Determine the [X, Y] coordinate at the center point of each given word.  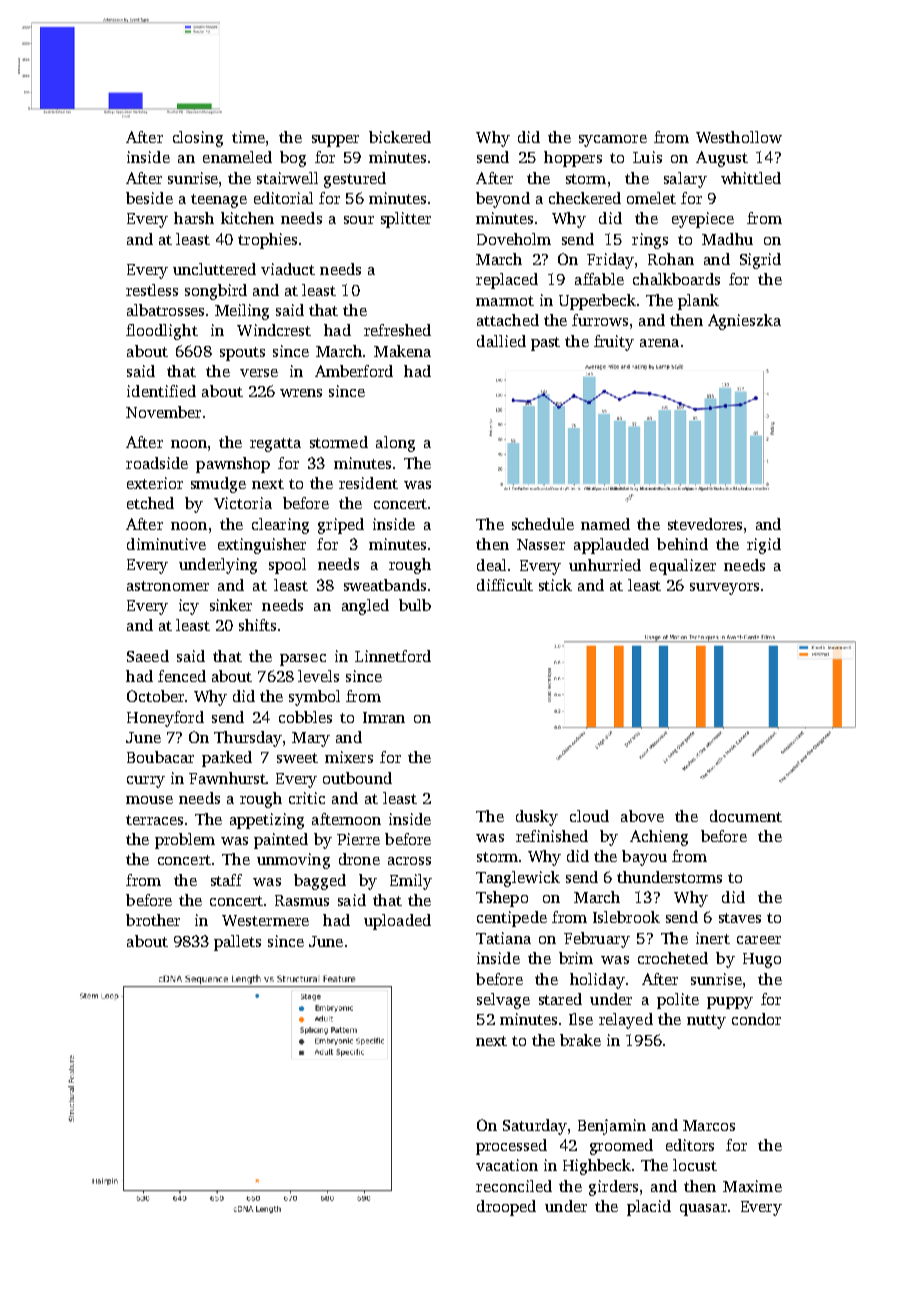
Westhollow [739, 137]
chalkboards [676, 279]
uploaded [397, 922]
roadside [157, 463]
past [545, 344]
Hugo [762, 960]
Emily [411, 882]
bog [293, 159]
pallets [237, 943]
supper [335, 141]
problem [185, 841]
